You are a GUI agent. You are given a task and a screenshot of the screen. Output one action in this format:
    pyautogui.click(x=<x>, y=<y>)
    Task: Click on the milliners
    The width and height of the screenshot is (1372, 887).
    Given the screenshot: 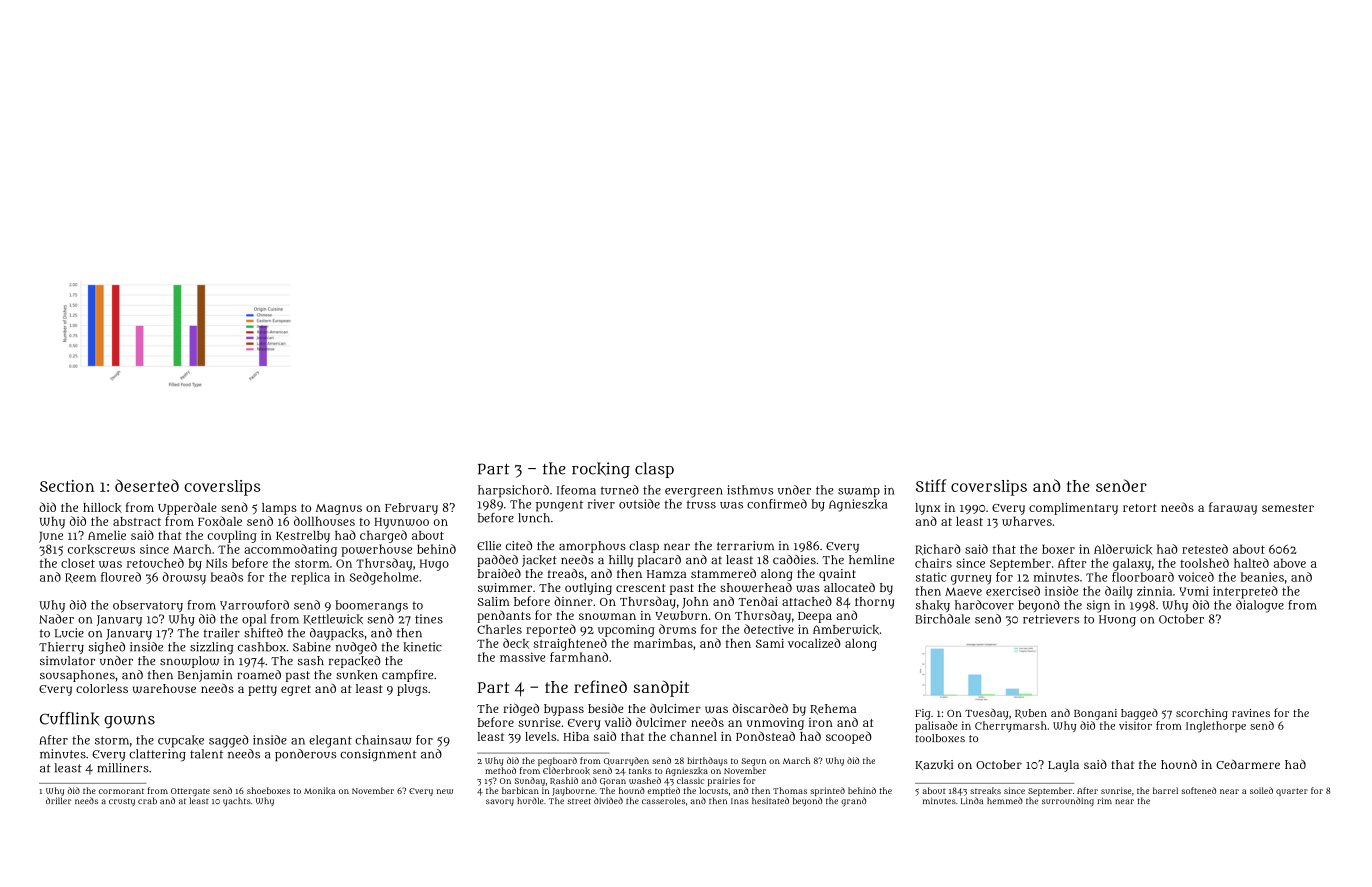 What is the action you would take?
    pyautogui.click(x=123, y=768)
